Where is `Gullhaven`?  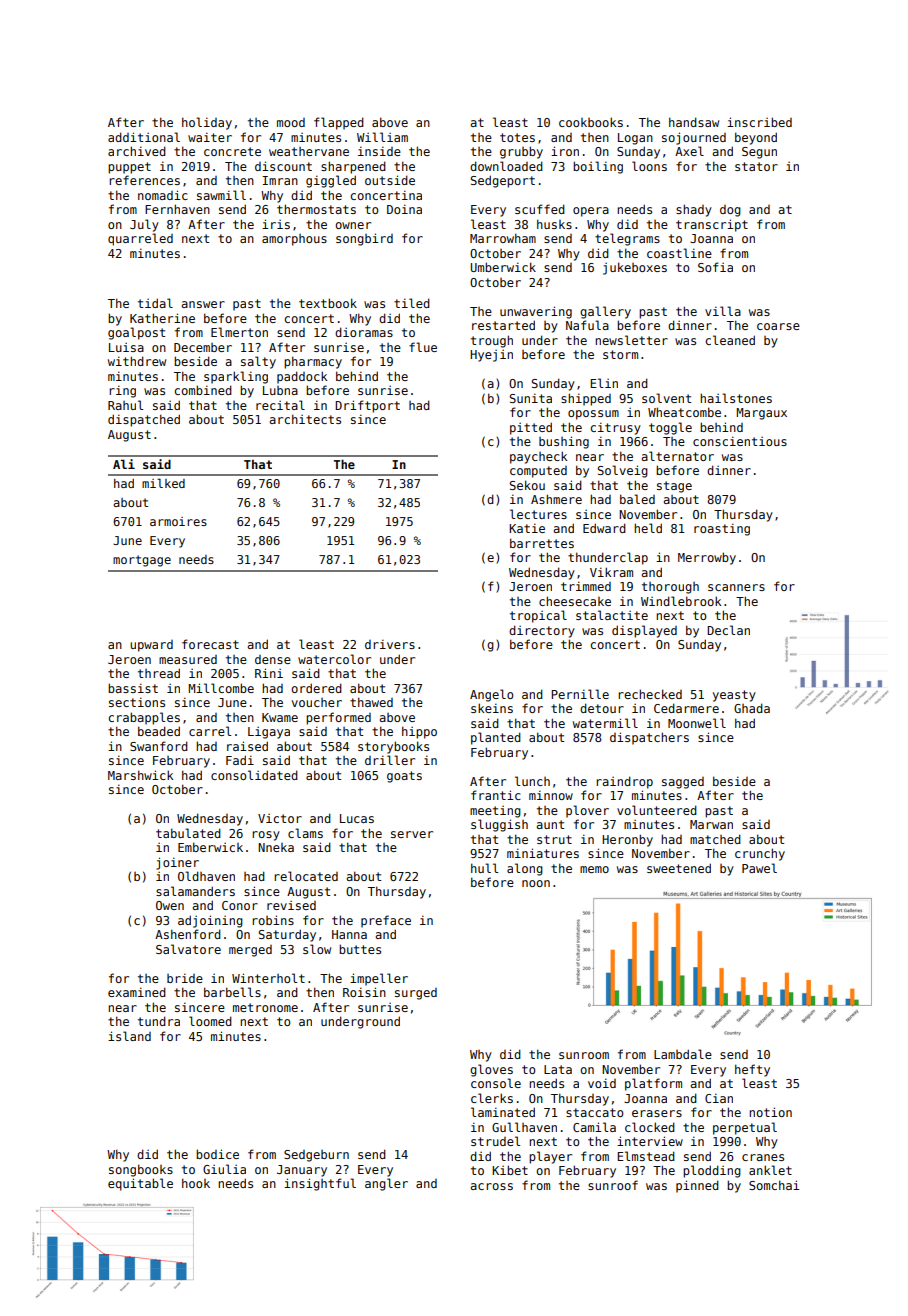 Gullhaven is located at coordinates (524, 1127).
